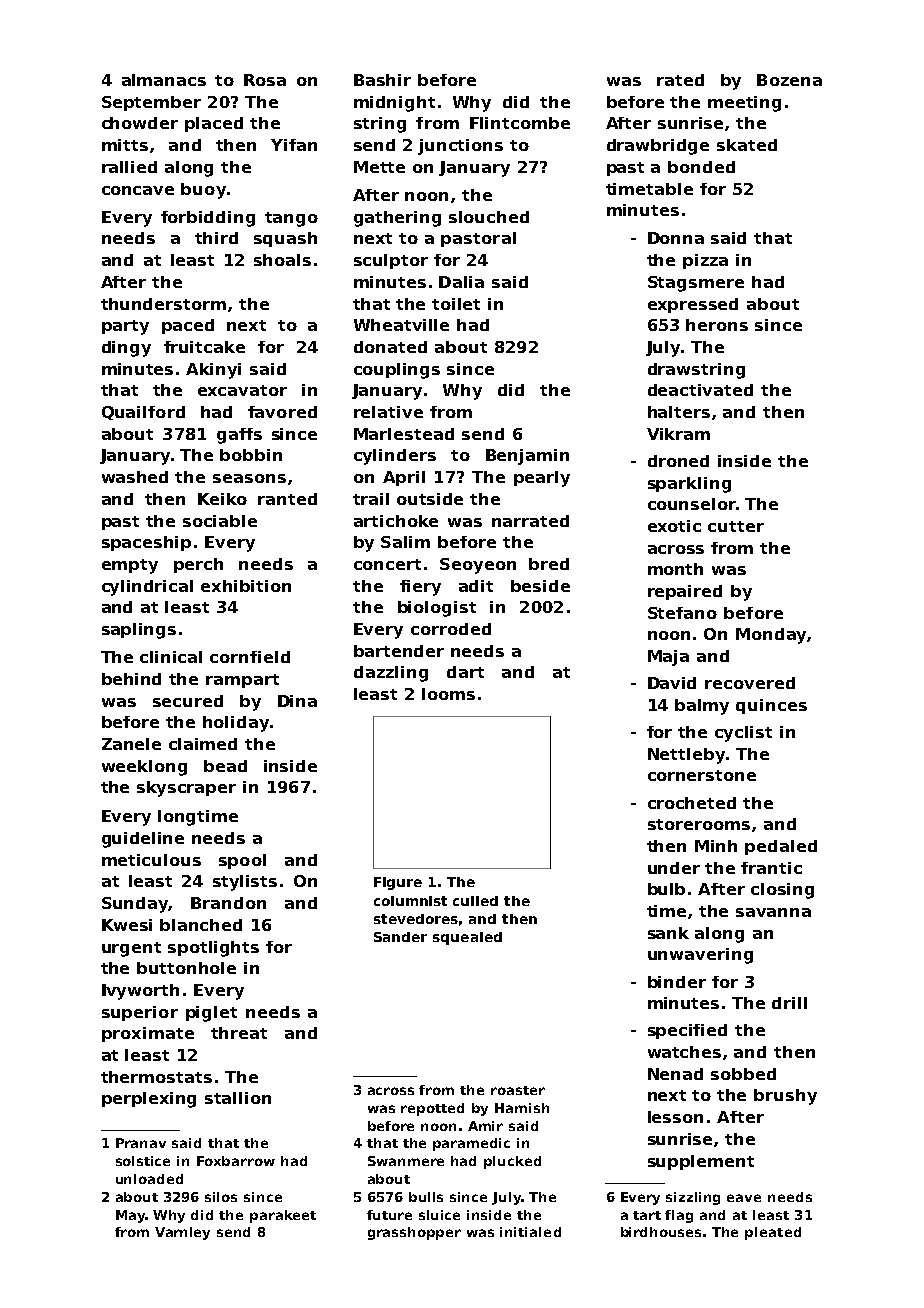 The width and height of the screenshot is (924, 1308). I want to click on spotlights, so click(213, 949).
